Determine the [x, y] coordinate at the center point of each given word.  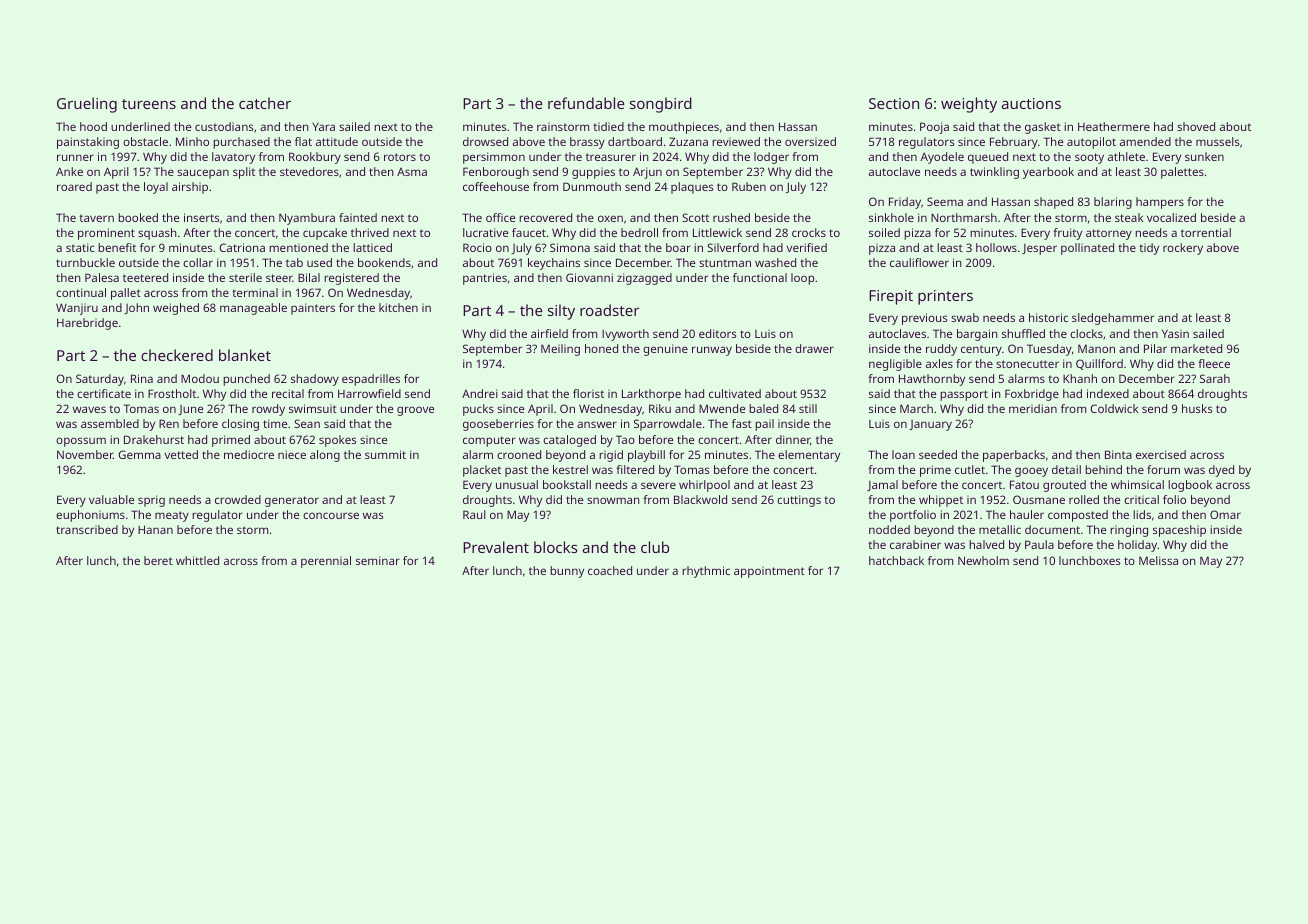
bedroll [639, 232]
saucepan [203, 174]
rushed [731, 217]
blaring [1113, 203]
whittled [197, 560]
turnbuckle [85, 262]
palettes [1182, 173]
